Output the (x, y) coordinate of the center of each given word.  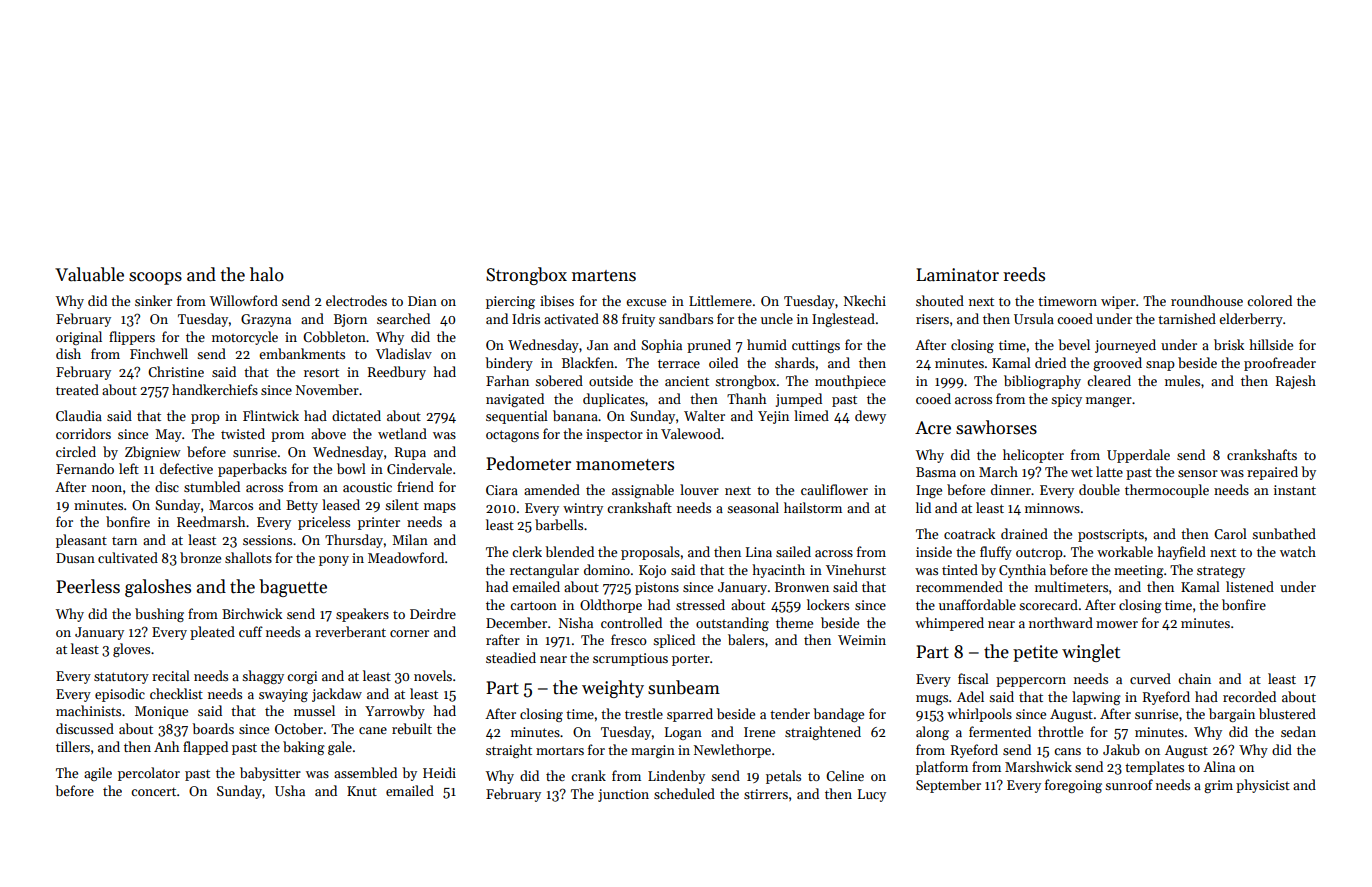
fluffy (996, 553)
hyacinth (778, 571)
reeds (1024, 274)
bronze (200, 557)
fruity (638, 320)
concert (153, 791)
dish (68, 353)
